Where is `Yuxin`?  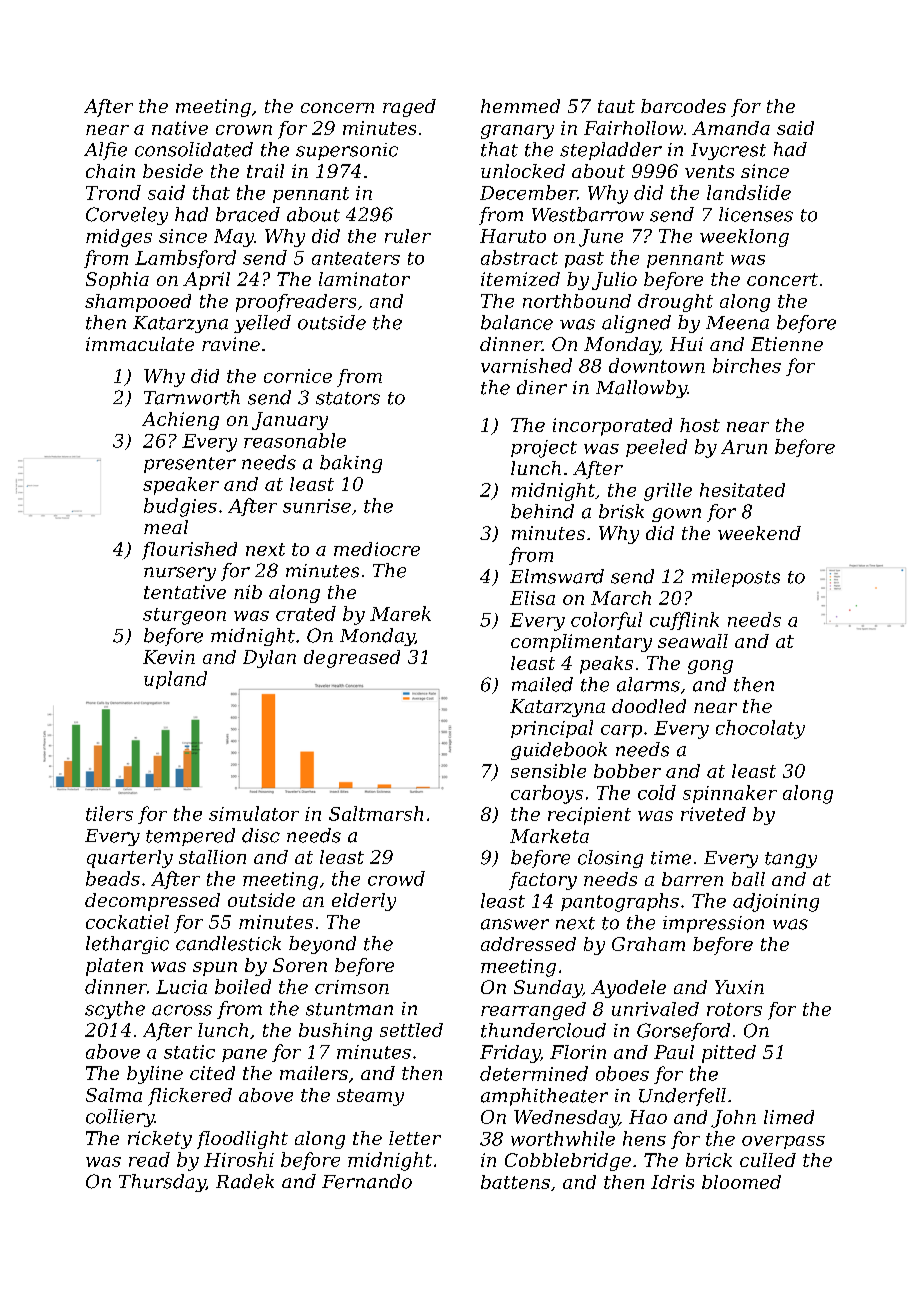
Yuxin is located at coordinates (739, 987).
